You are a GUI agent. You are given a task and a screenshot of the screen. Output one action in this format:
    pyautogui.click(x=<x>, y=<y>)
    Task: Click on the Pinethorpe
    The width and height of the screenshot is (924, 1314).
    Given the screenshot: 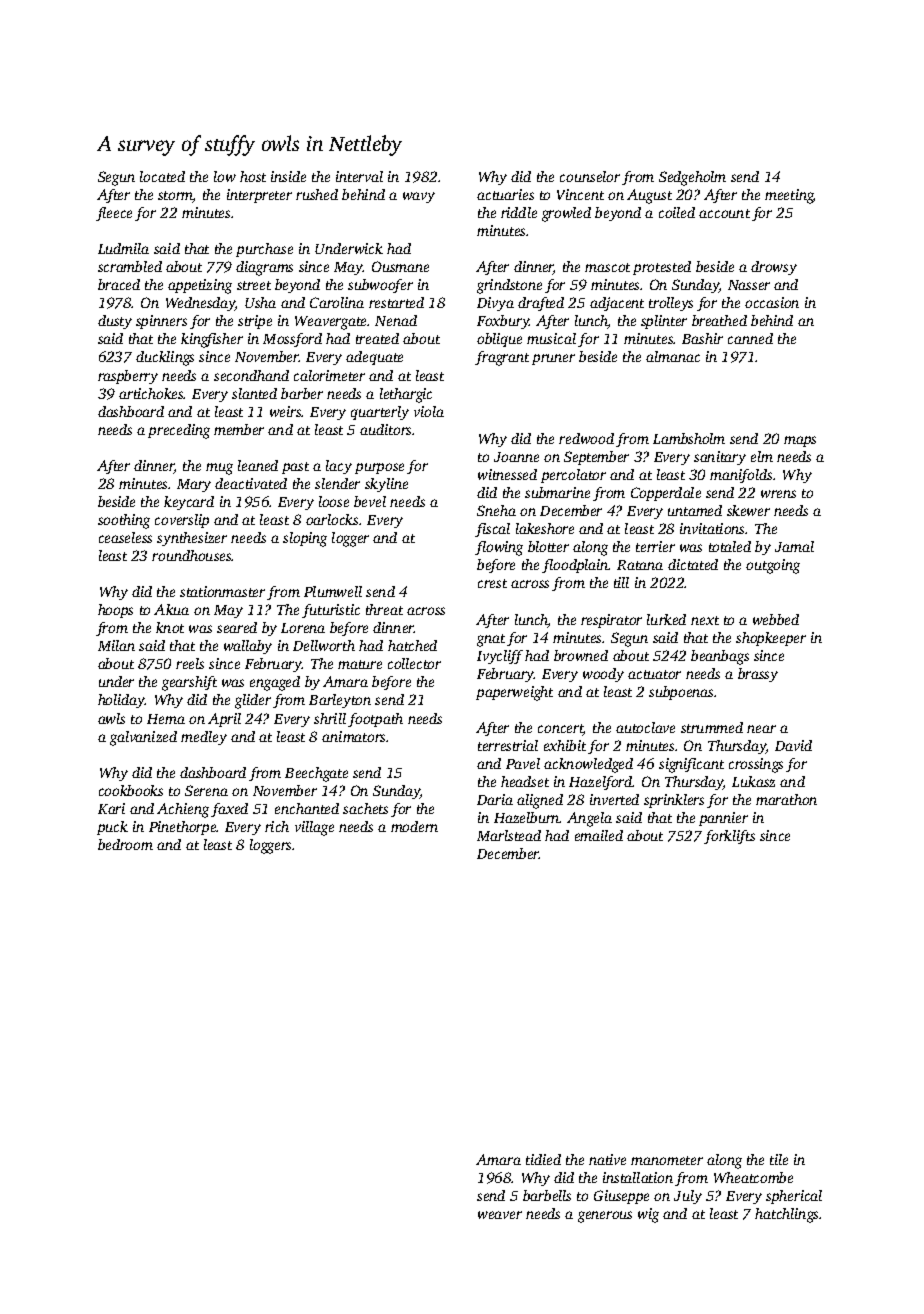 What is the action you would take?
    pyautogui.click(x=183, y=828)
